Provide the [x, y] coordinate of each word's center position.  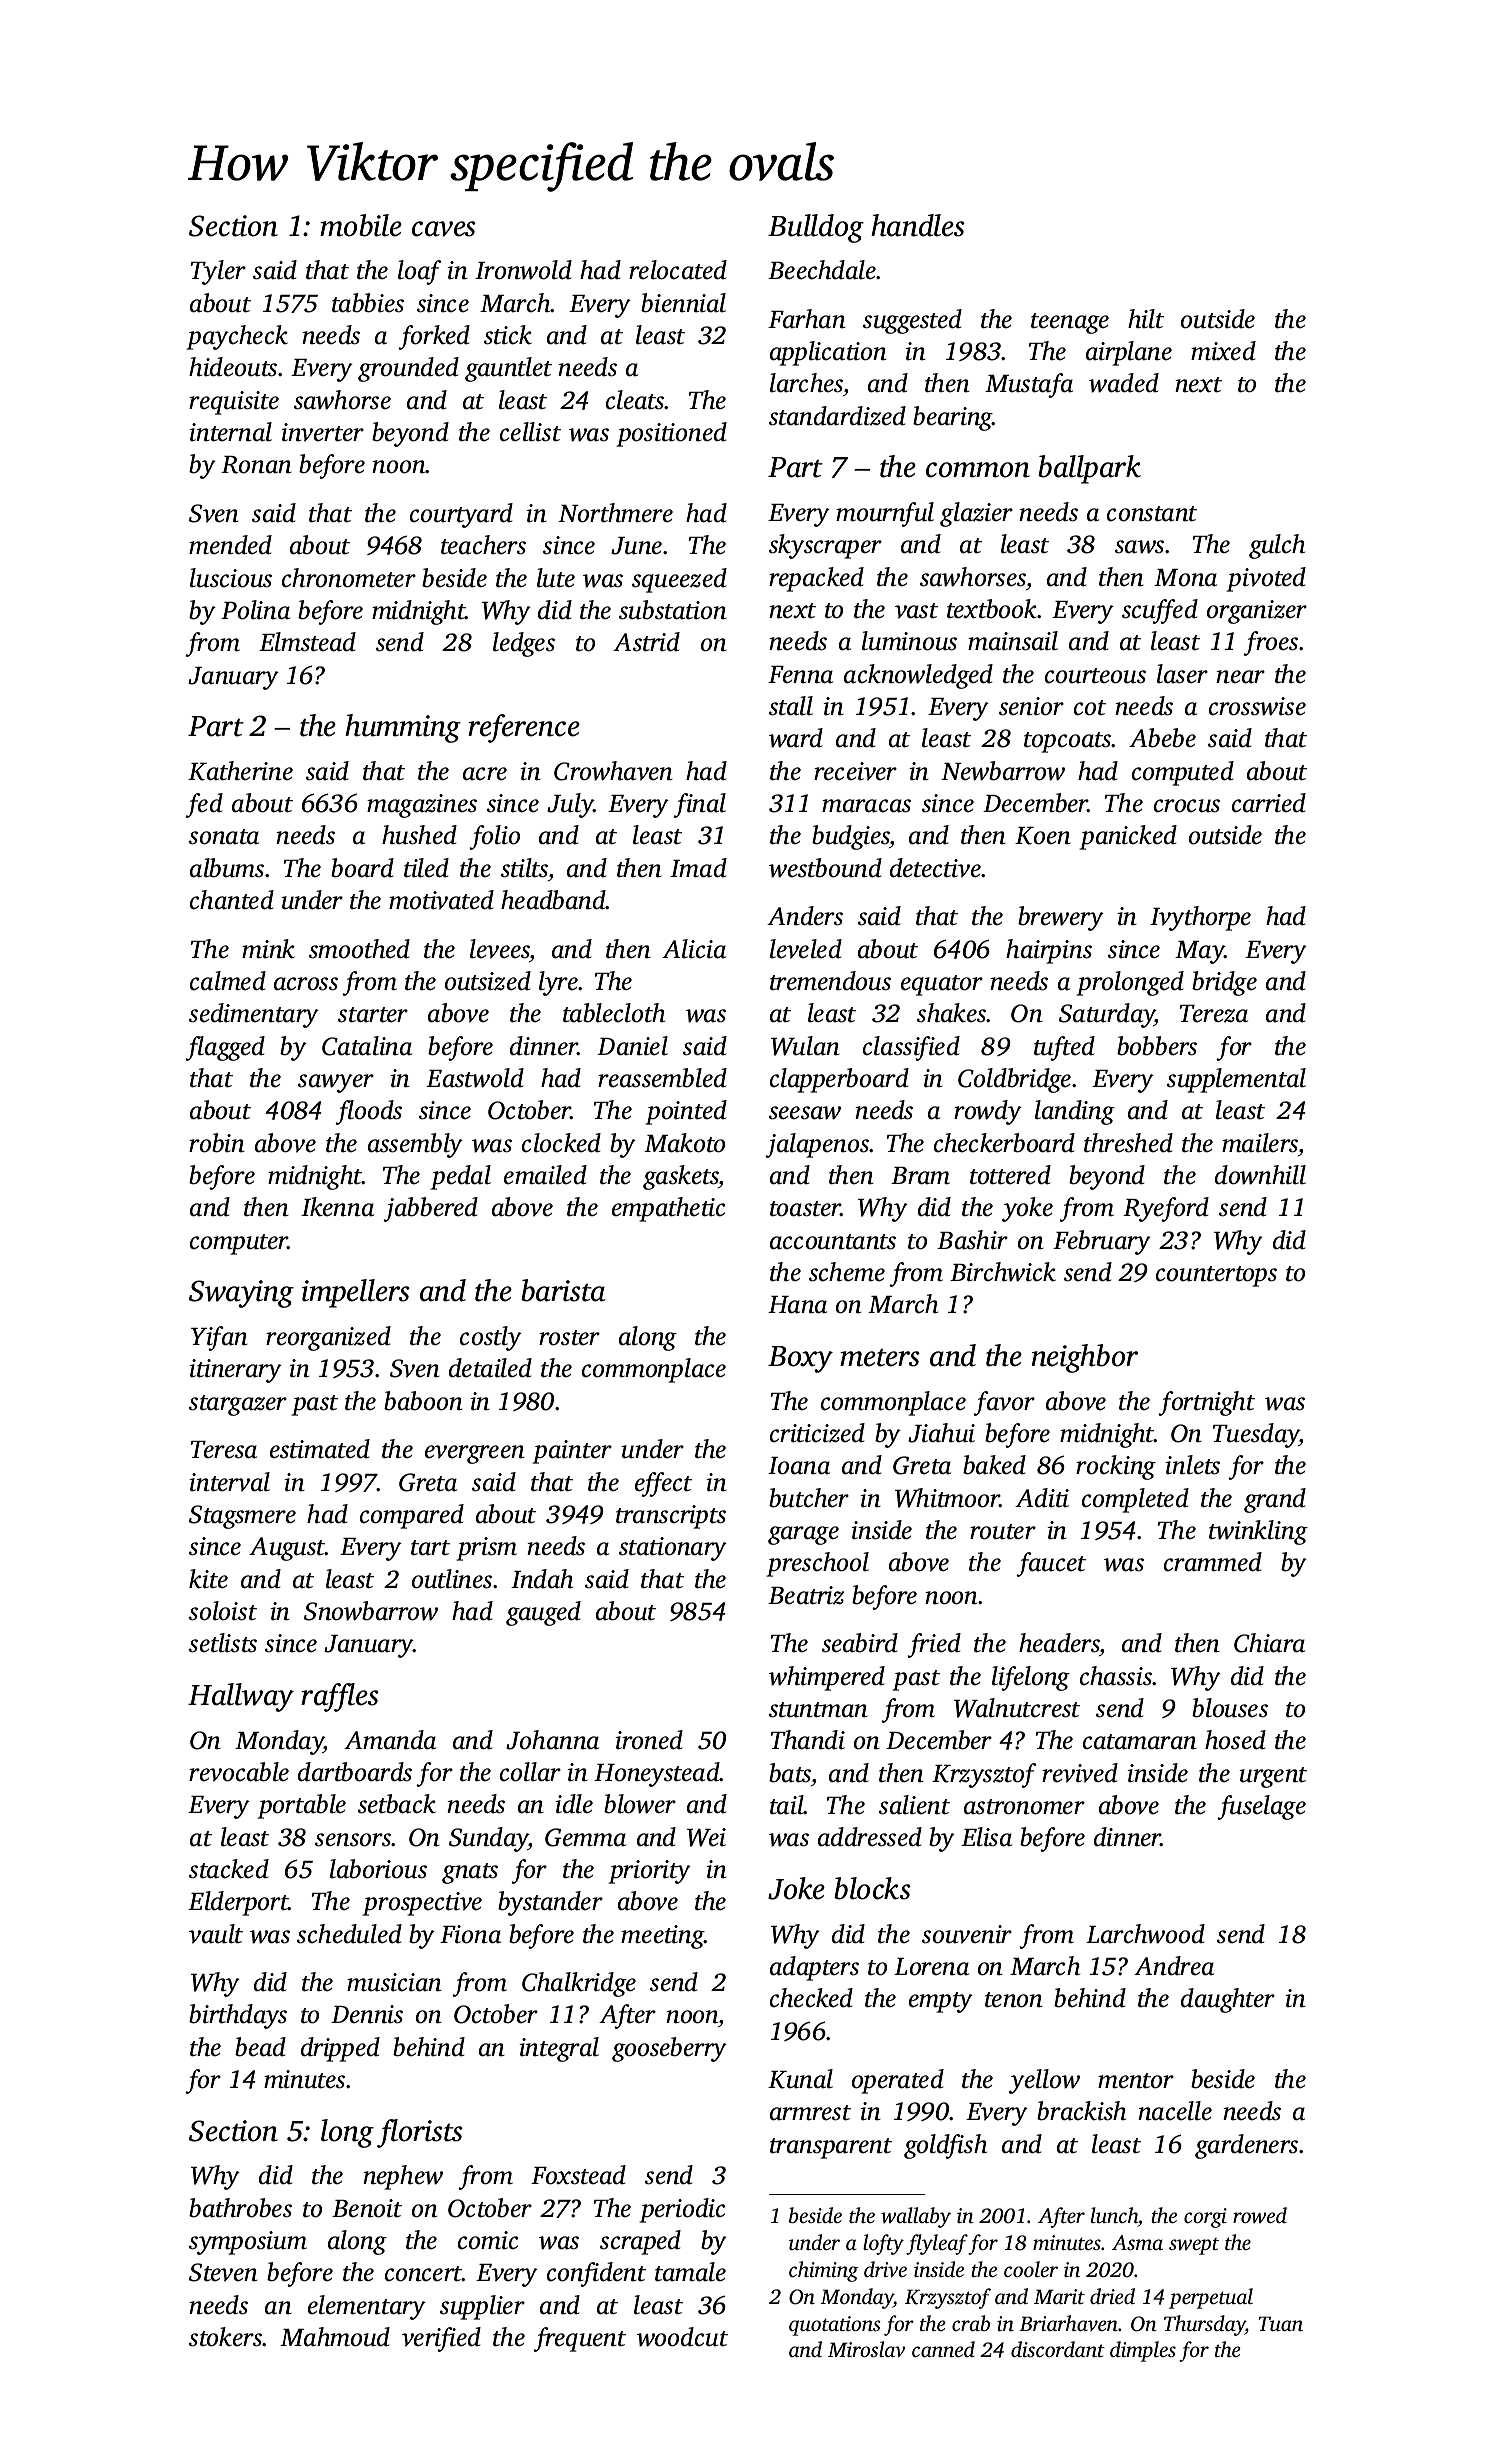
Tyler [218, 272]
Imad [698, 868]
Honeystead [657, 1774]
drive [885, 2269]
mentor [1136, 2081]
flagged [225, 1048]
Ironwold [523, 270]
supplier [482, 2307]
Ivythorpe [1200, 918]
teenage [1070, 323]
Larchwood [1145, 1934]
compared [412, 1516]
